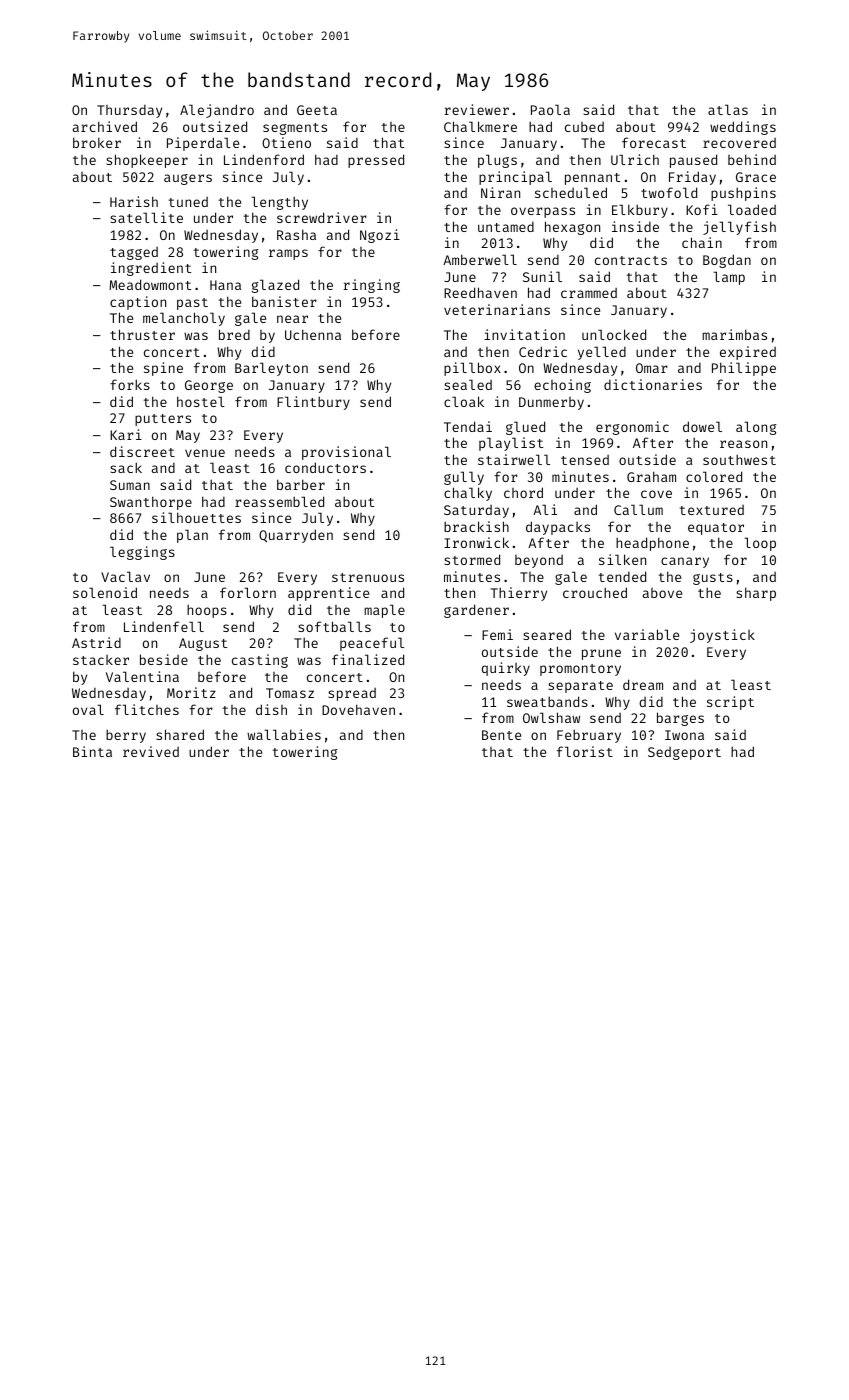 The height and width of the screenshot is (1400, 849). What do you see at coordinates (151, 751) in the screenshot?
I see `revived` at bounding box center [151, 751].
